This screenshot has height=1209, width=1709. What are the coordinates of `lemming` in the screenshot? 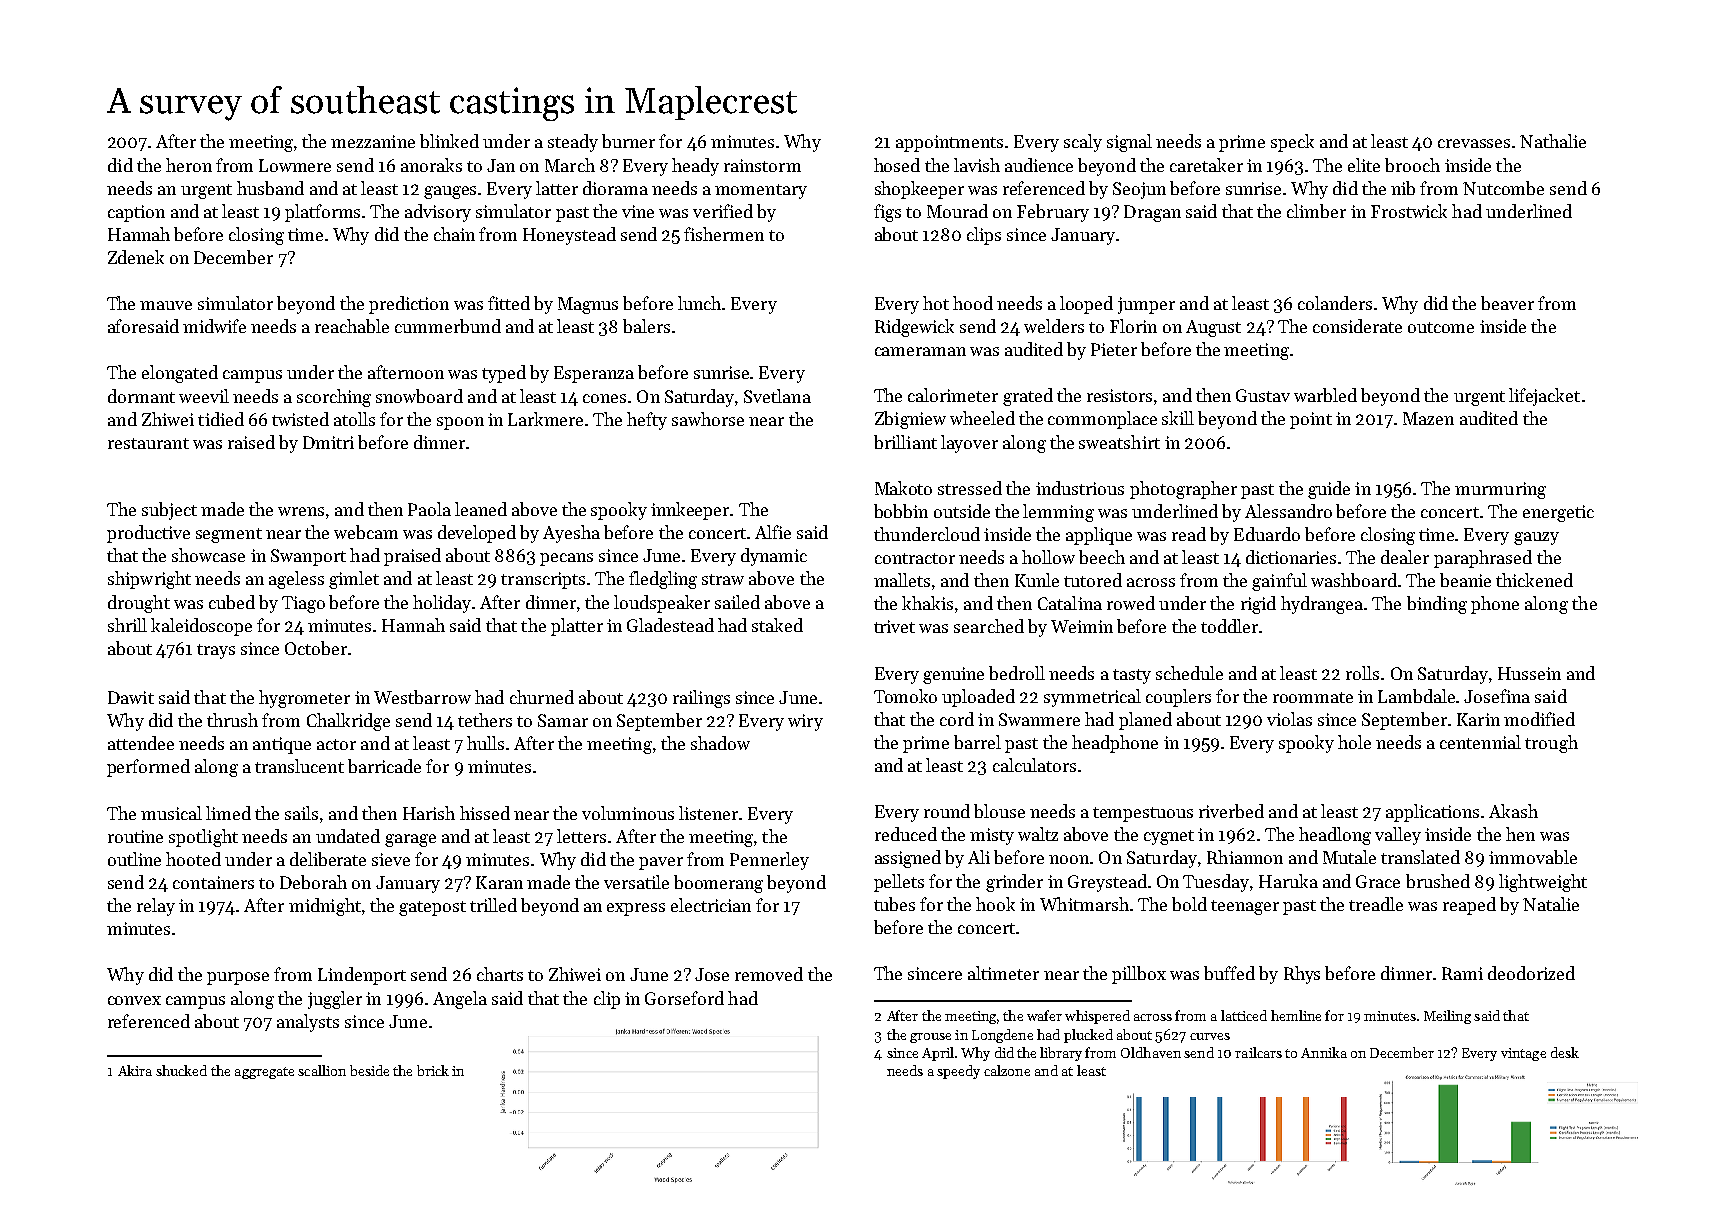 It's located at (1058, 513).
